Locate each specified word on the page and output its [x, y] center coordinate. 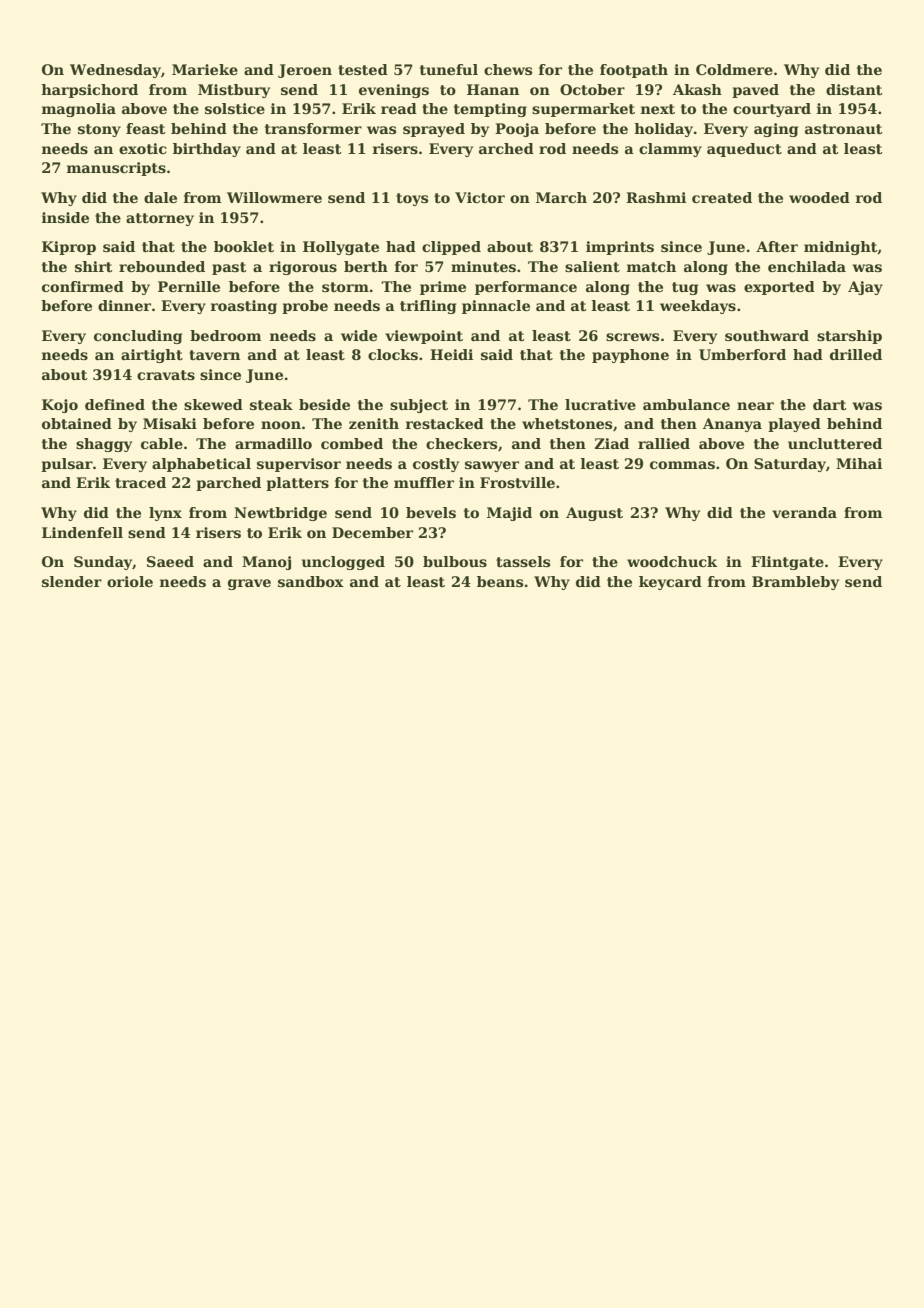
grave [249, 584]
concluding [138, 337]
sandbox [311, 581]
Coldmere [734, 69]
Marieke [205, 69]
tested [363, 69]
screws [632, 337]
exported [779, 288]
